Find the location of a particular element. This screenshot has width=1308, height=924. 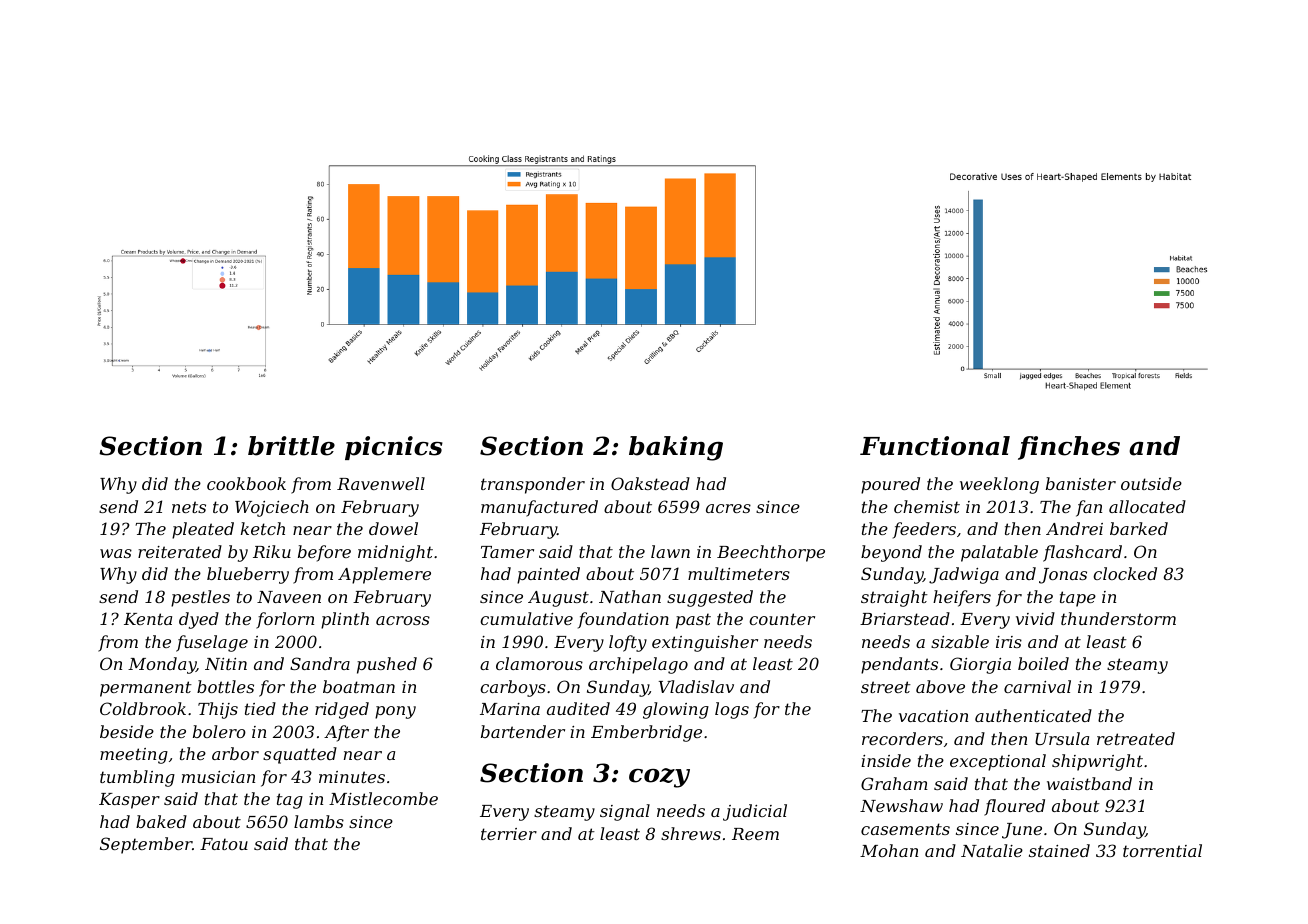

lofty is located at coordinates (628, 643).
